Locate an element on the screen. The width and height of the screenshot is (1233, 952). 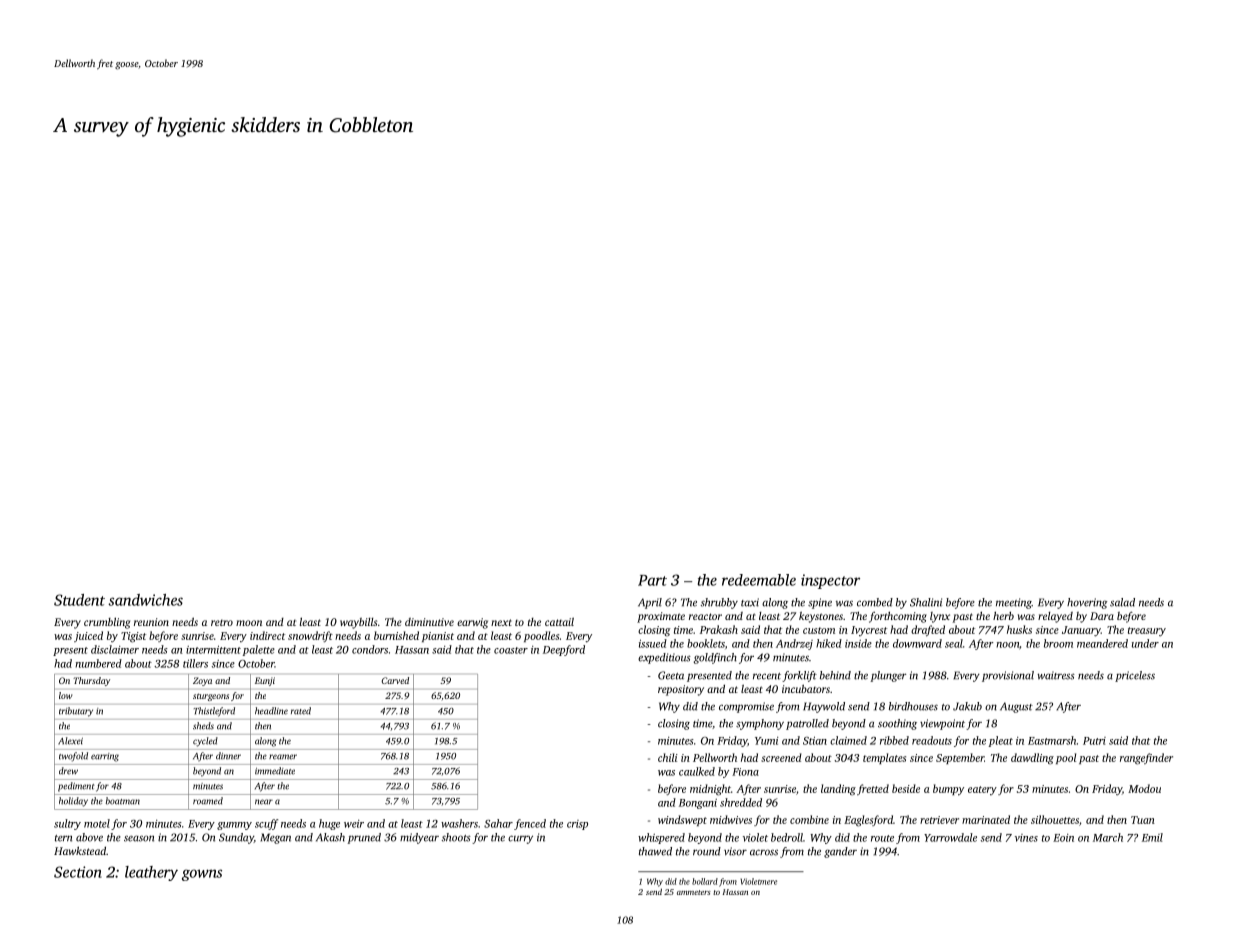
gowns is located at coordinates (202, 875).
